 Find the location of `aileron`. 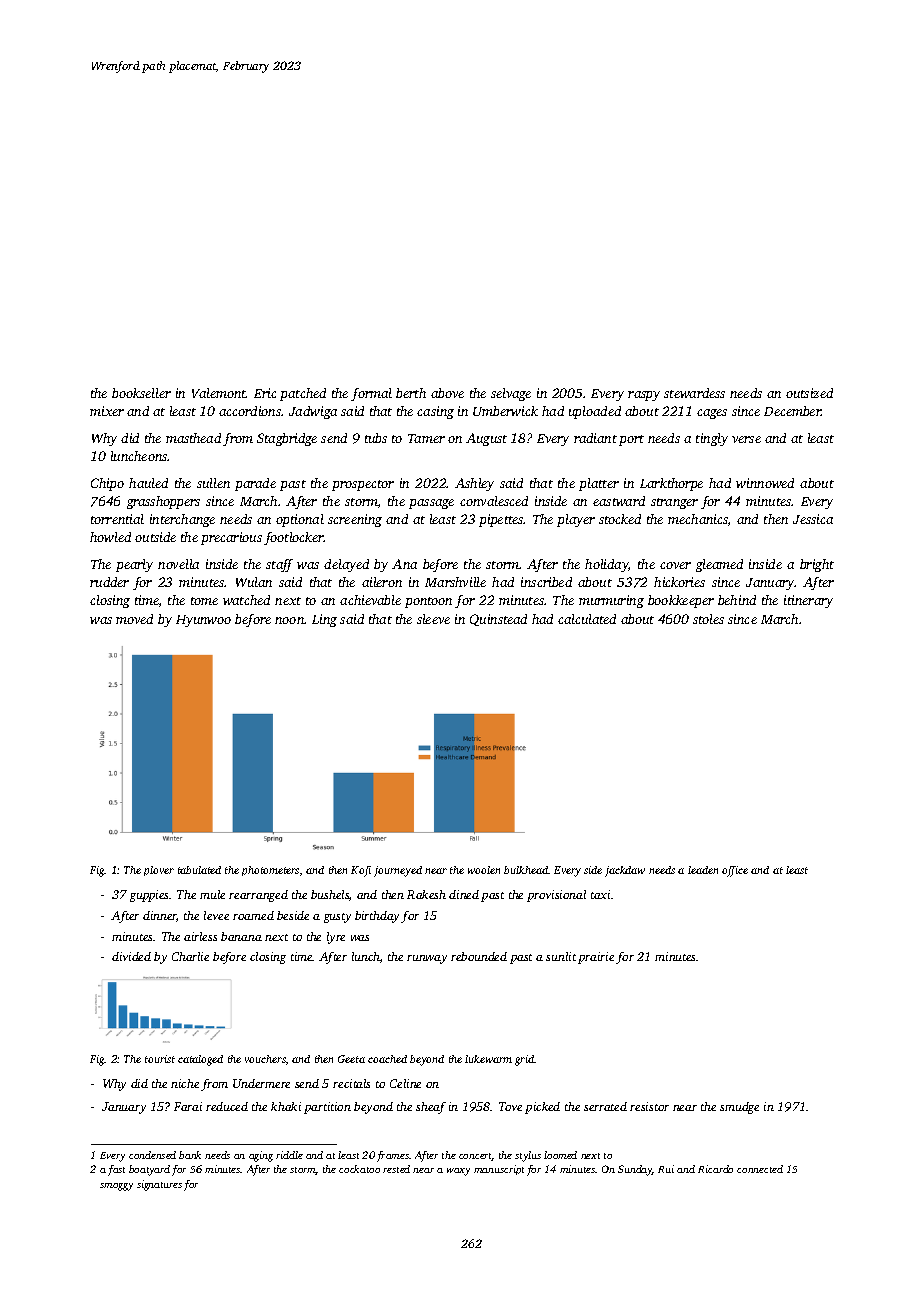

aileron is located at coordinates (382, 582).
